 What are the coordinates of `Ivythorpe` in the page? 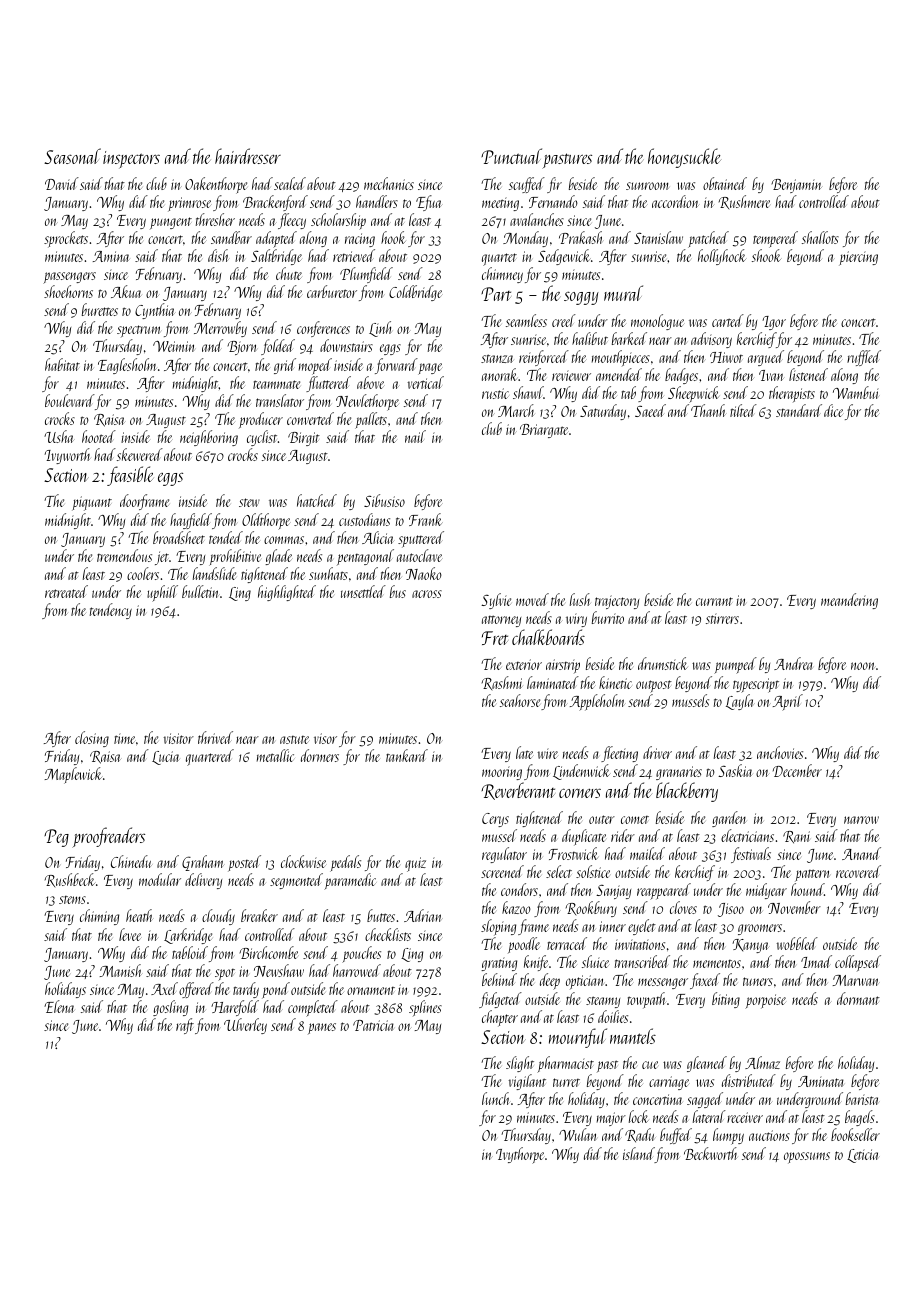 It's located at (520, 1155).
